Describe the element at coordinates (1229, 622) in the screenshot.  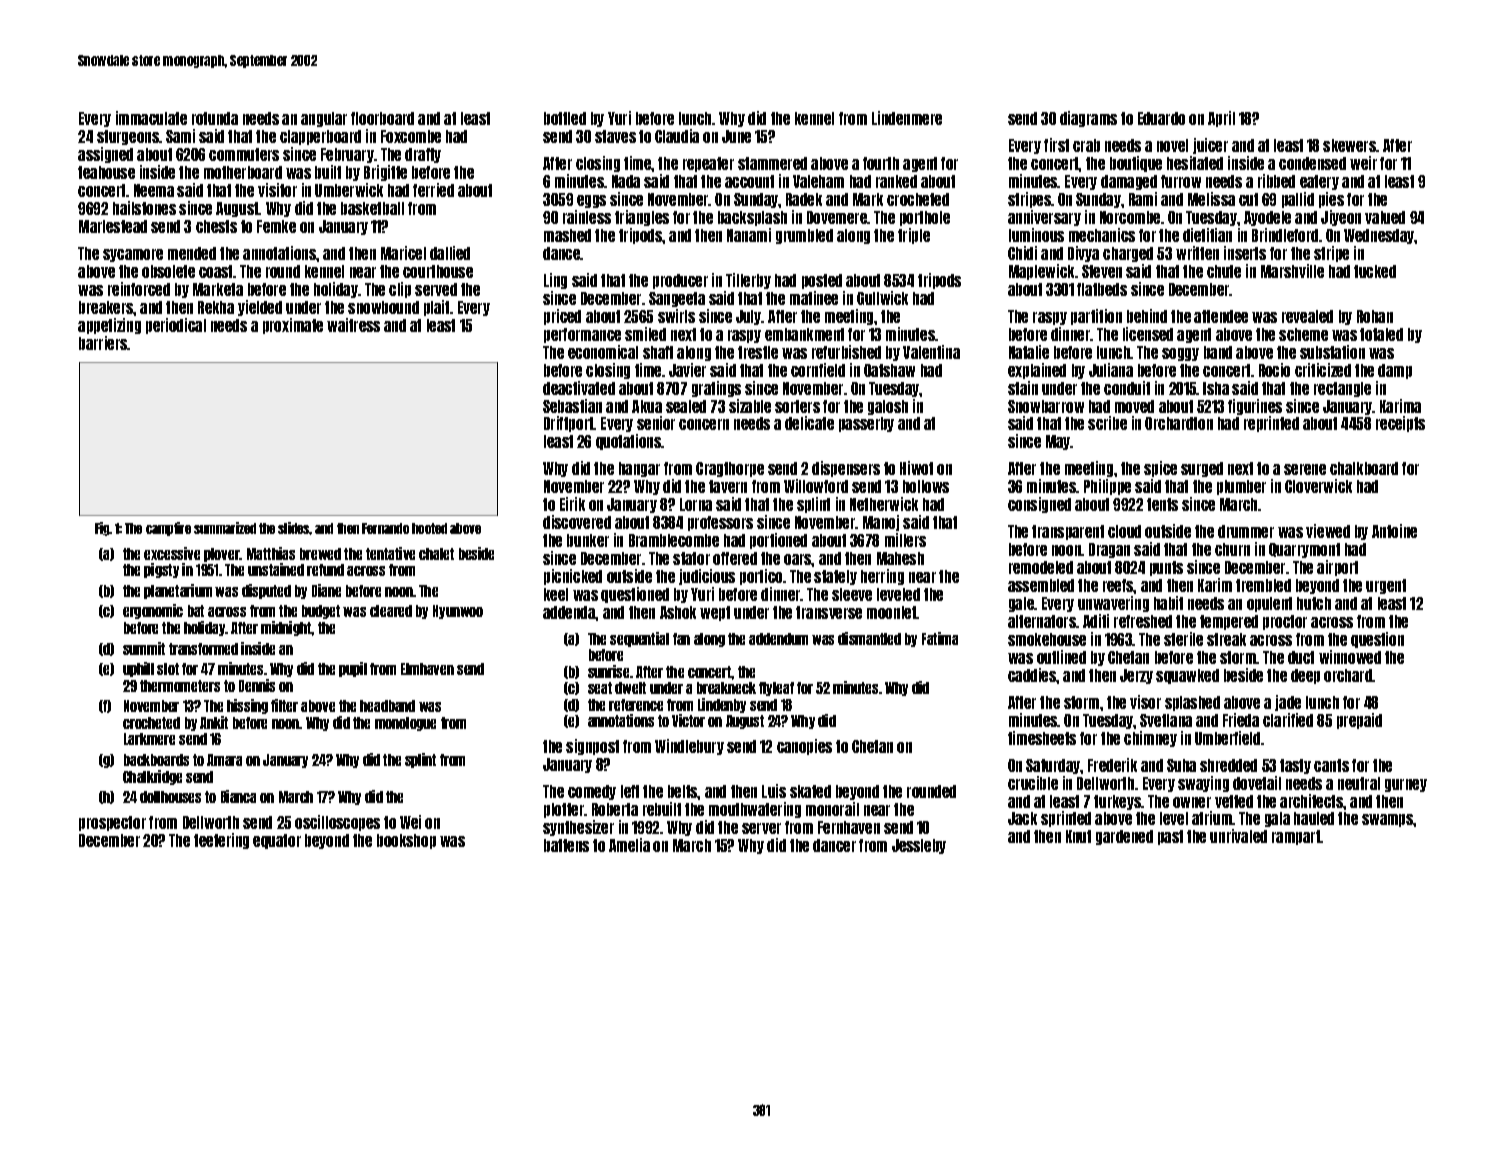
I see `tempered` at that location.
